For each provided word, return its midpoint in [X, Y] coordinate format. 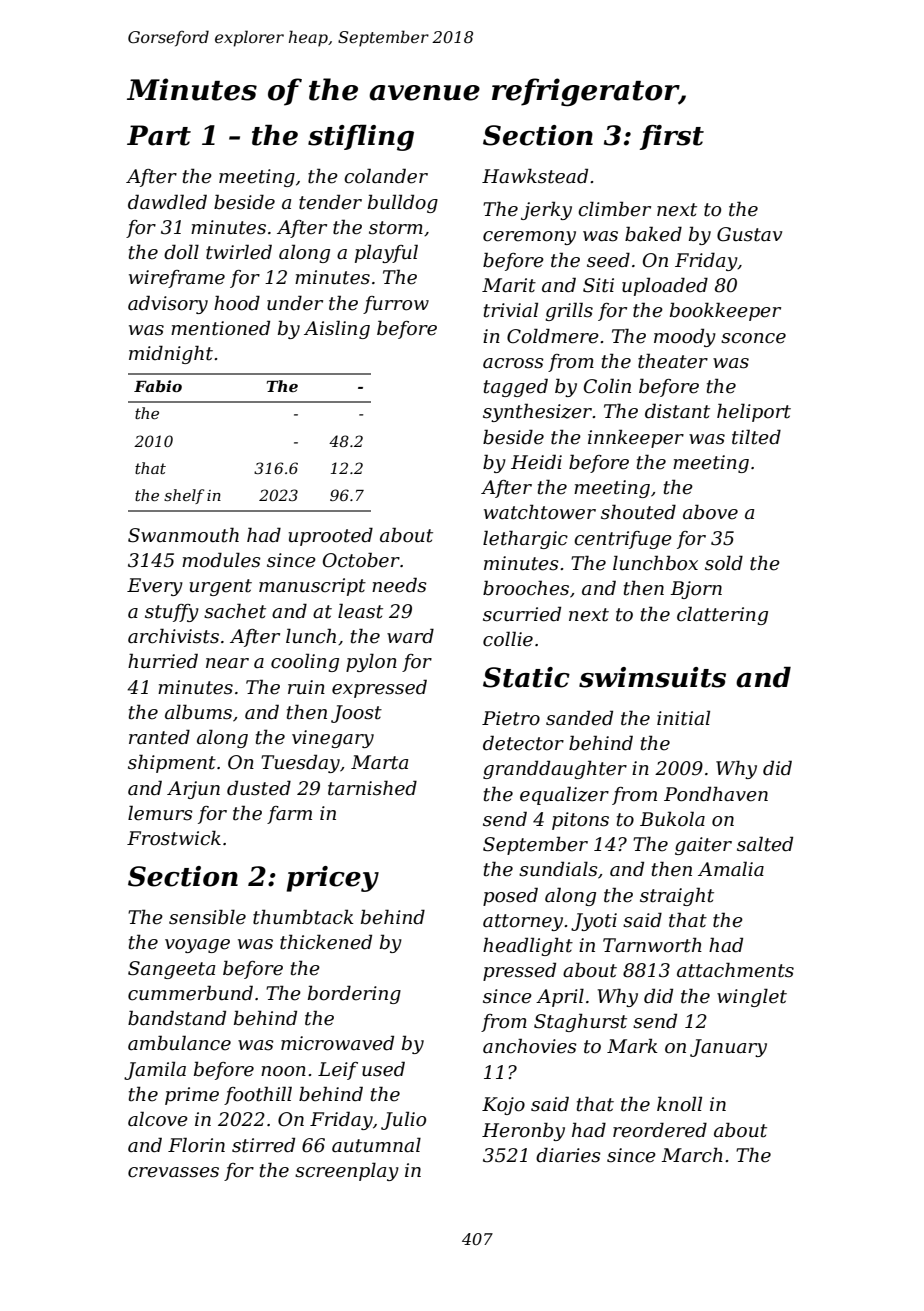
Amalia [731, 869]
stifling [361, 138]
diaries [568, 1155]
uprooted [331, 536]
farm [289, 815]
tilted [756, 437]
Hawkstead [535, 176]
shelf [184, 496]
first [672, 137]
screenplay [347, 1171]
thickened [326, 942]
